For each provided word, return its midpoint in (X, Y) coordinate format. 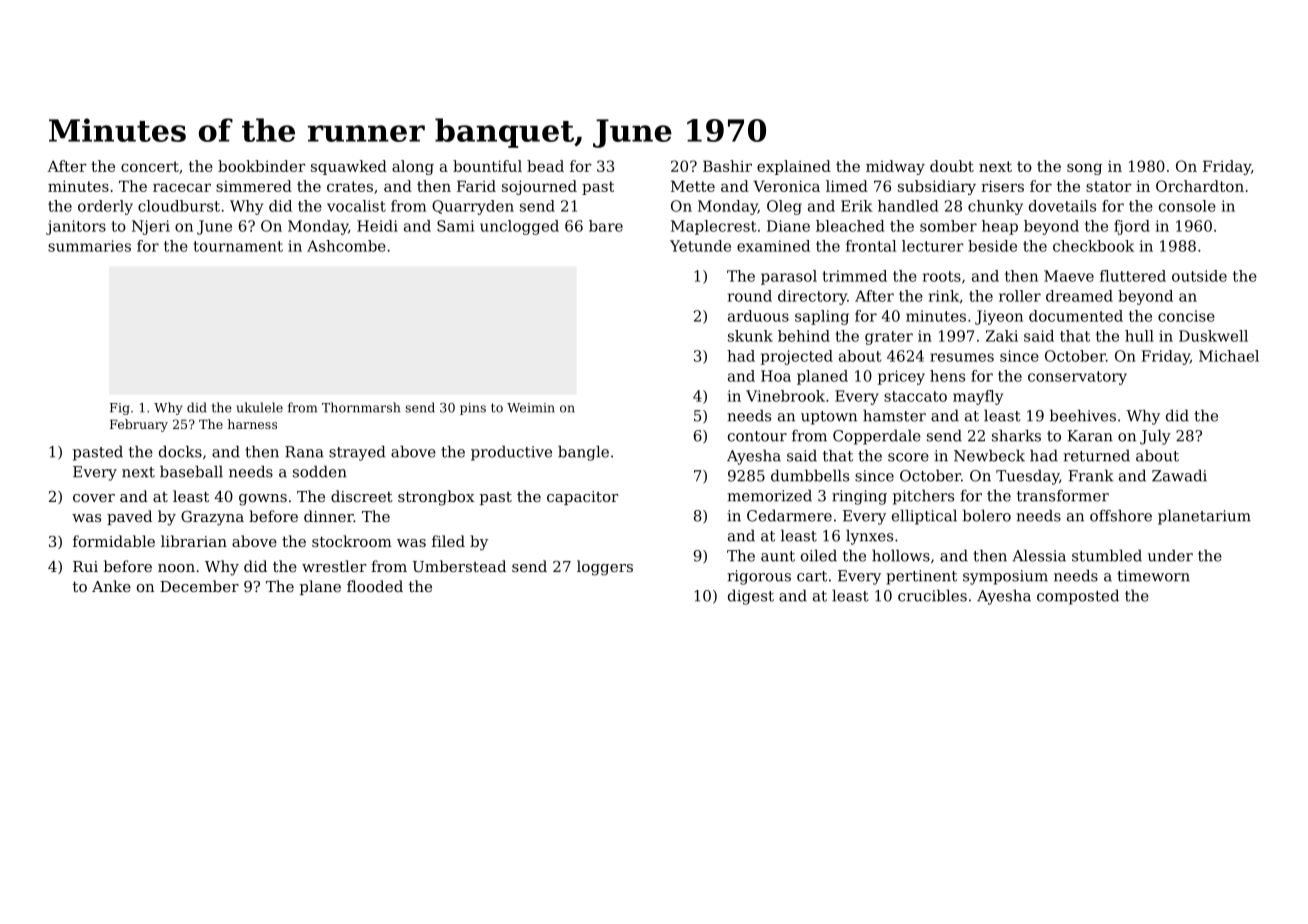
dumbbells (810, 475)
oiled (819, 555)
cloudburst (179, 206)
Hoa (776, 376)
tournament (238, 246)
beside (992, 246)
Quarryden (473, 207)
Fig (120, 409)
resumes (962, 357)
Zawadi (1179, 475)
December (199, 586)
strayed (357, 453)
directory (812, 297)
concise (1186, 316)
